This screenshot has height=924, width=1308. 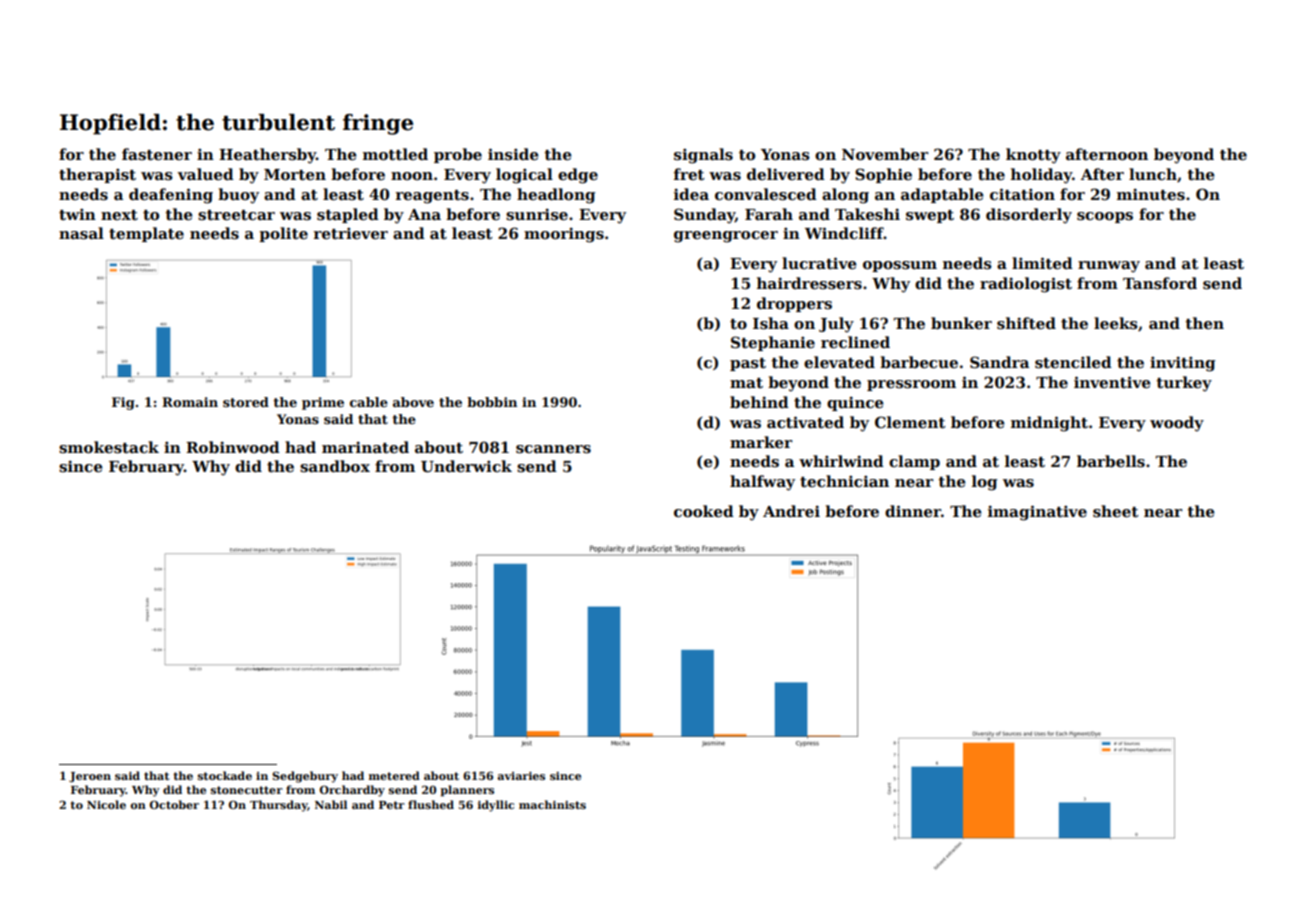 What do you see at coordinates (537, 214) in the screenshot?
I see `sunrise` at bounding box center [537, 214].
